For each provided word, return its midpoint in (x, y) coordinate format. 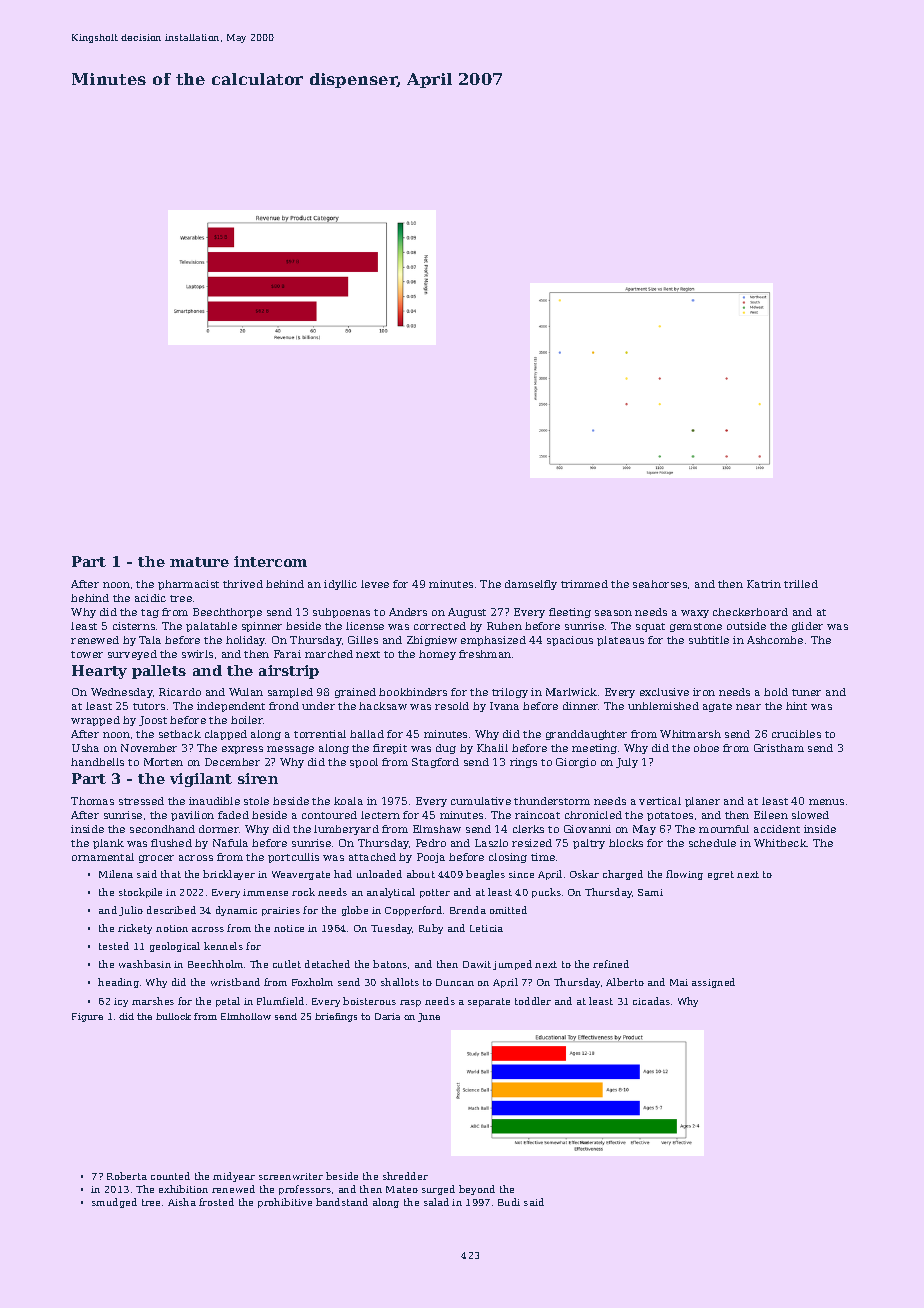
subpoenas (341, 613)
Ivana (504, 706)
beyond (477, 1190)
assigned (713, 983)
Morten (163, 762)
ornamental (103, 857)
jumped (512, 965)
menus (826, 802)
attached (372, 857)
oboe (706, 748)
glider (807, 627)
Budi (509, 1202)
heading (118, 983)
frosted (216, 1202)
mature (199, 562)
